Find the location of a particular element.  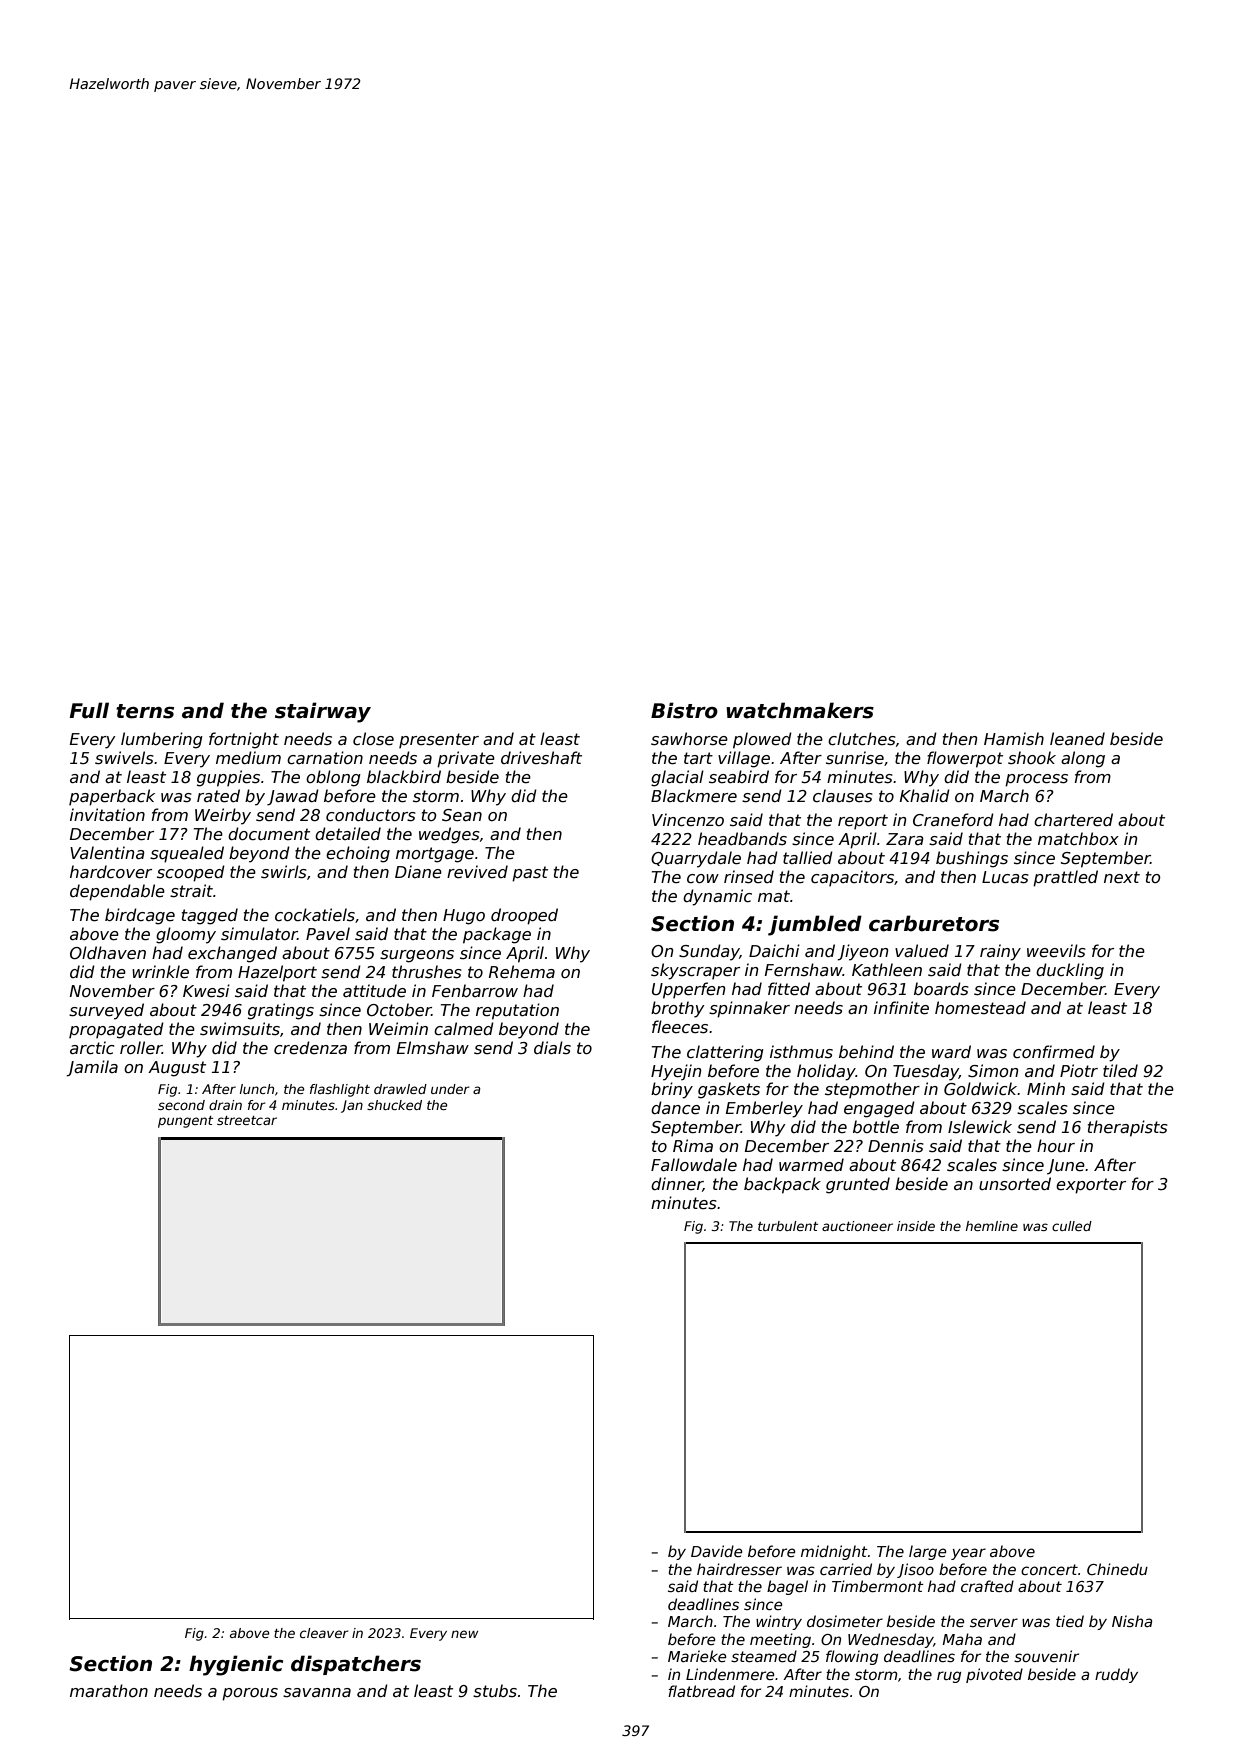

swirls is located at coordinates (284, 872).
